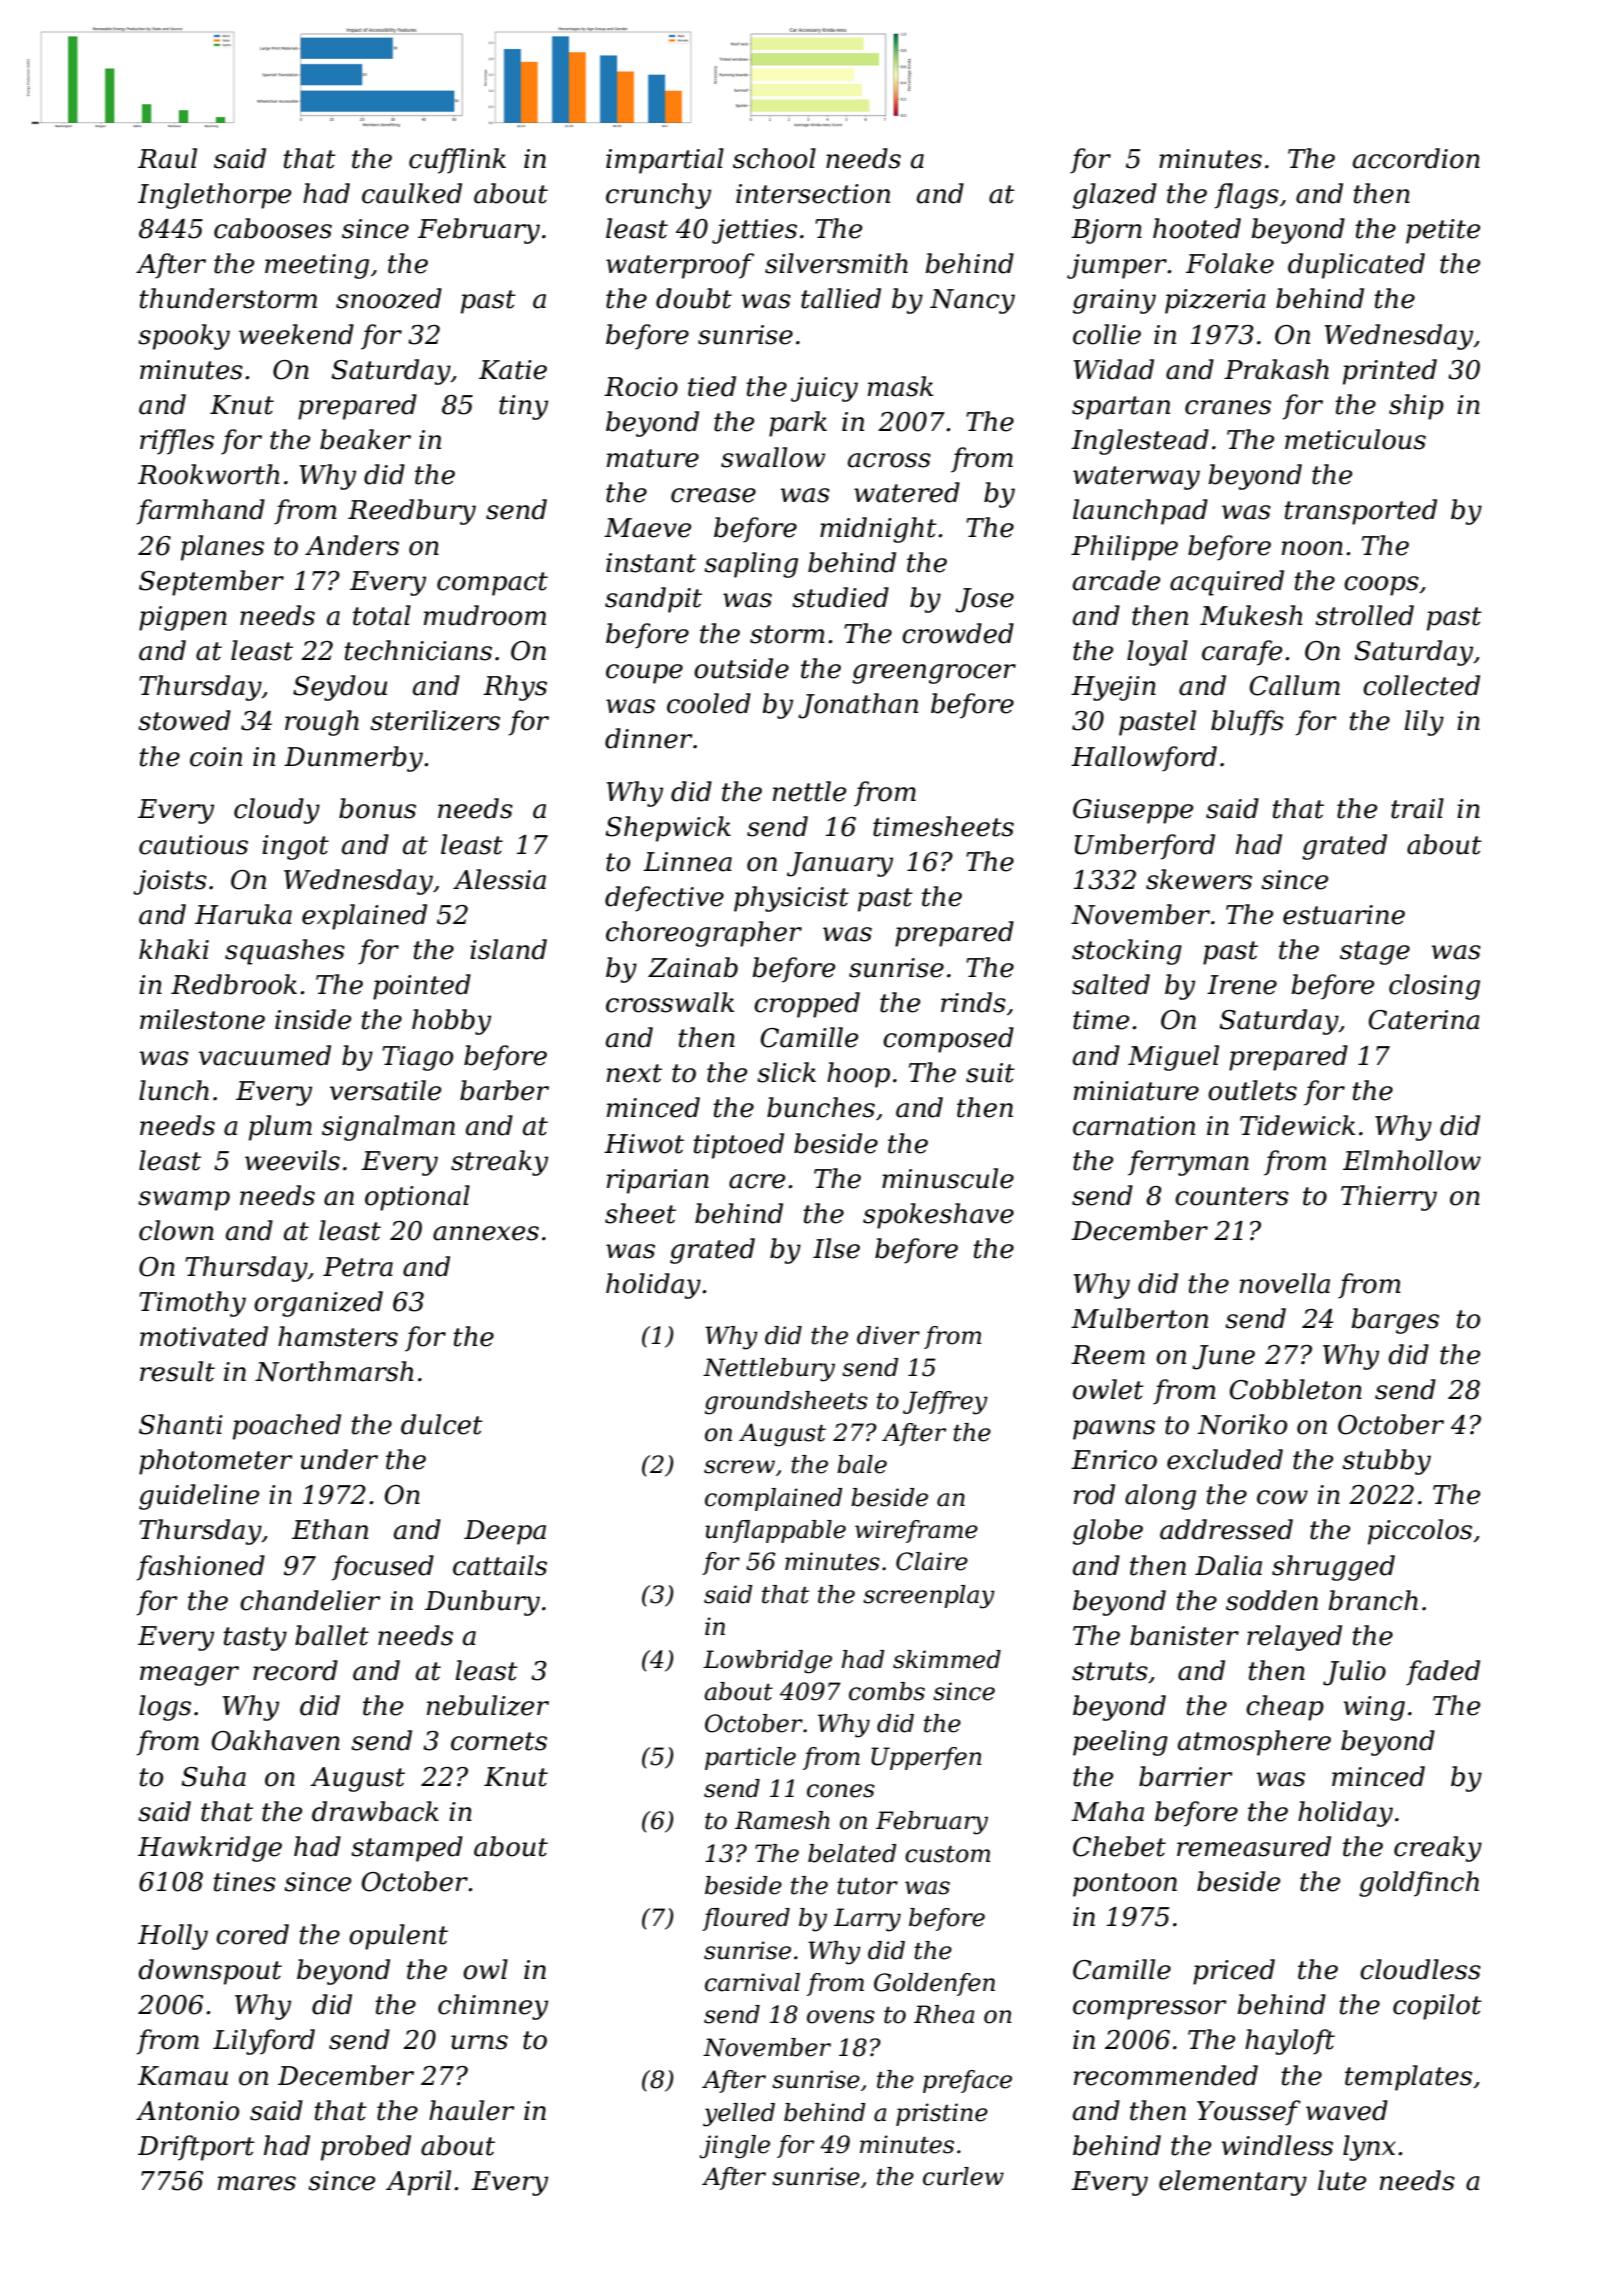 The height and width of the image is (2292, 1620). What do you see at coordinates (1110, 1671) in the image?
I see `struts` at bounding box center [1110, 1671].
